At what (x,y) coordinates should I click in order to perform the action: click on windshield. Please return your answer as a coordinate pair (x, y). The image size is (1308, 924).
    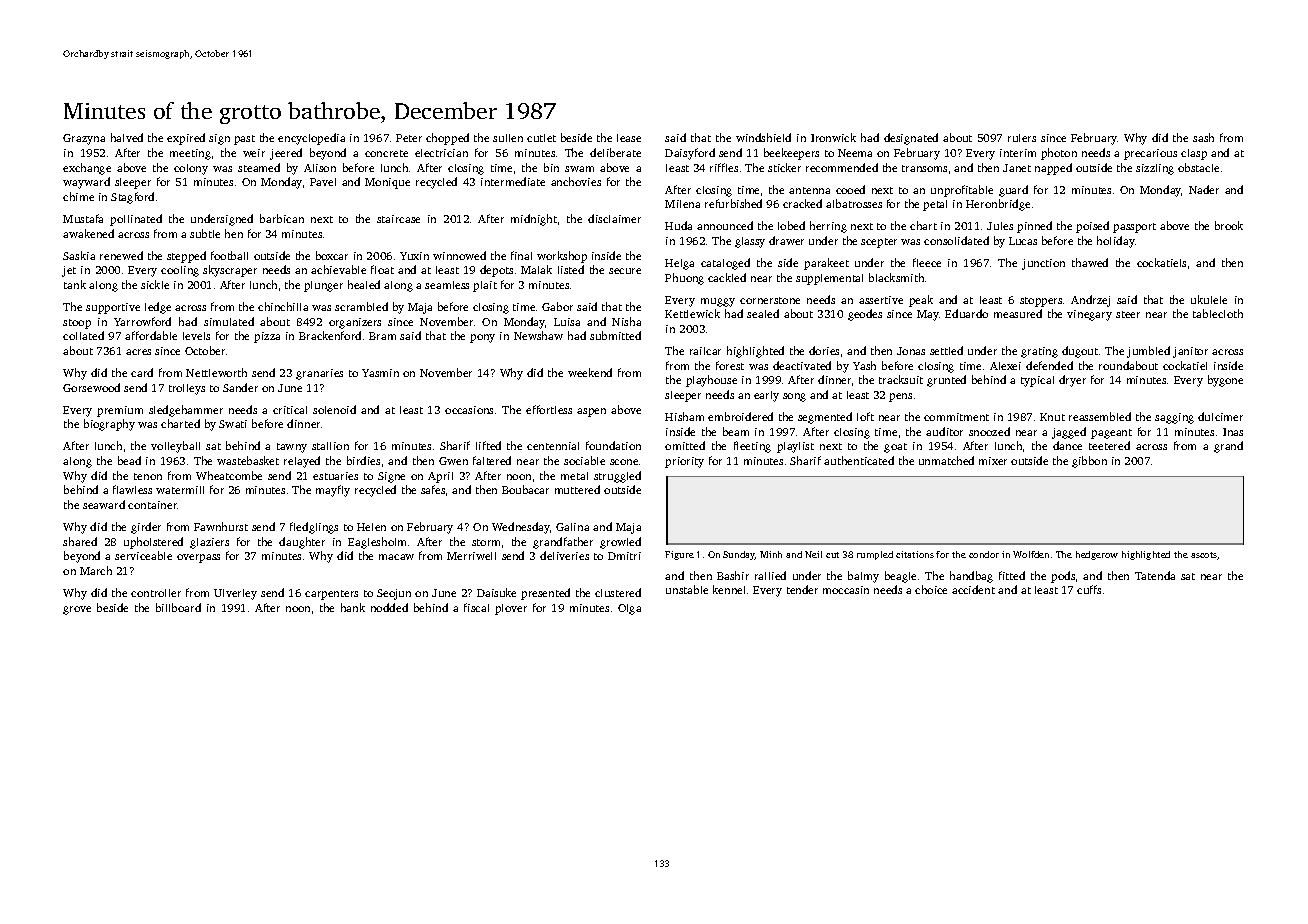
    Looking at the image, I should click on (763, 137).
